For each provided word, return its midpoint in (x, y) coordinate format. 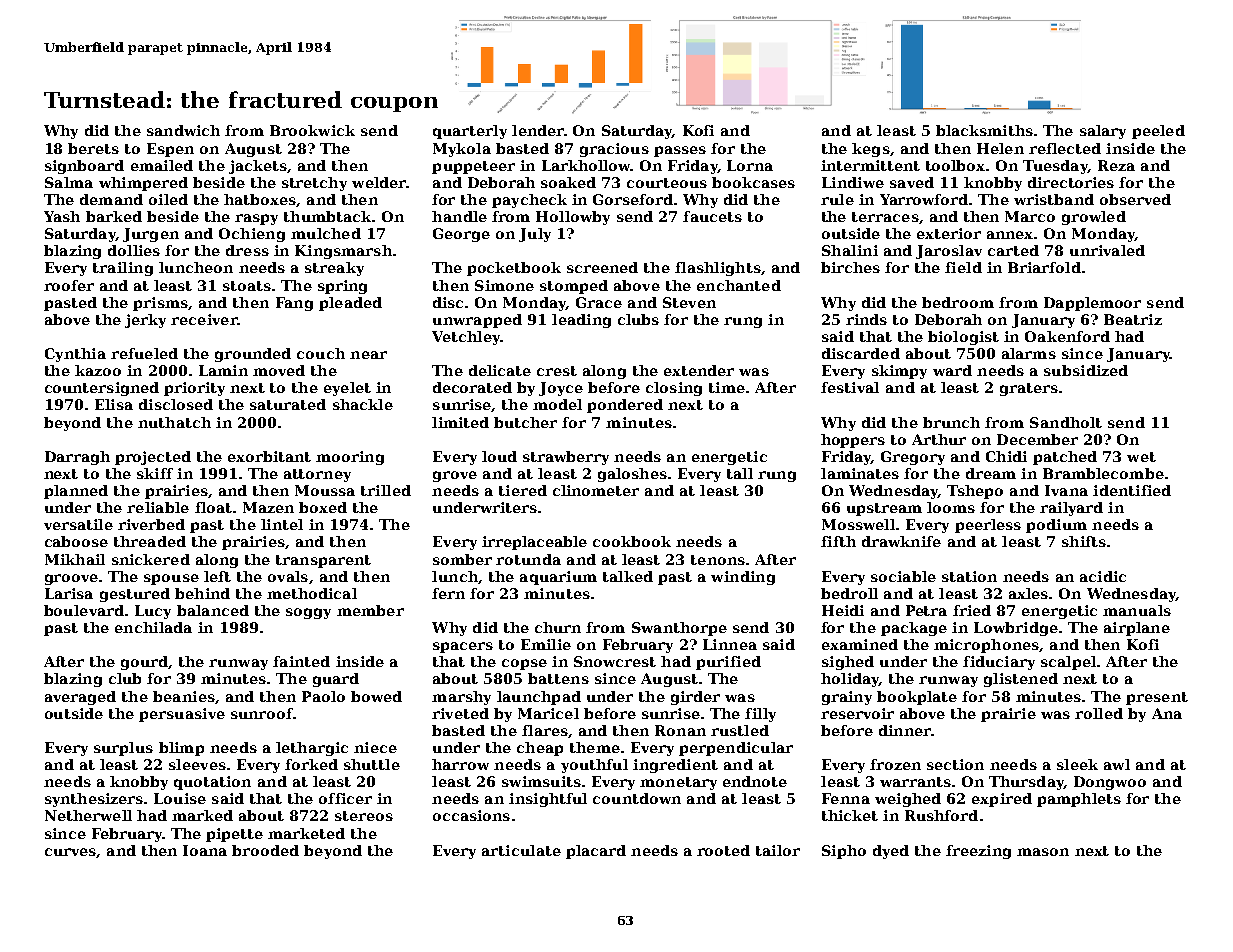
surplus (123, 749)
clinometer (596, 490)
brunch (951, 422)
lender (538, 130)
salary (1103, 132)
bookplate (917, 698)
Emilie (546, 644)
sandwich (183, 130)
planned (76, 492)
